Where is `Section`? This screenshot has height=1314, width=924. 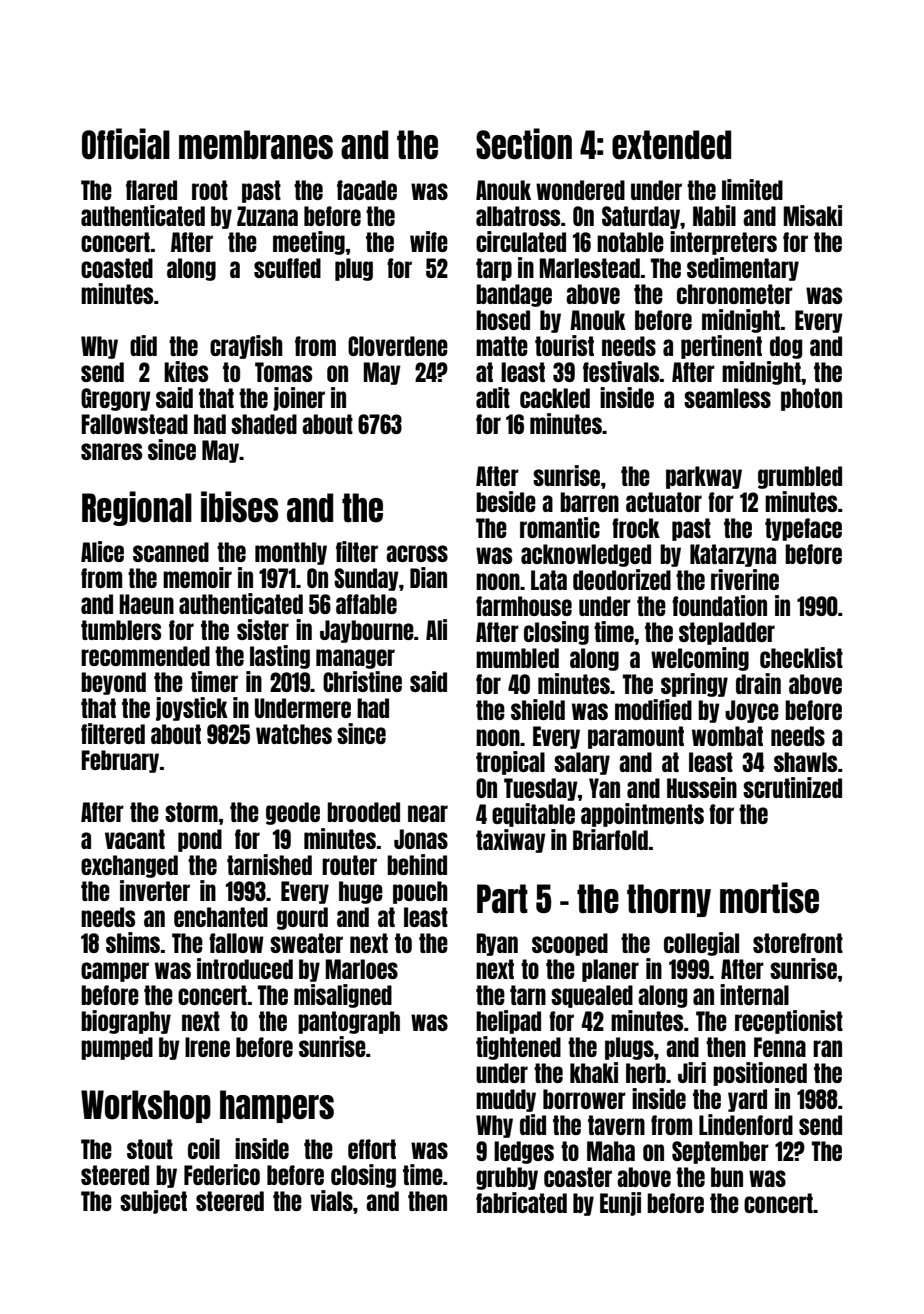
Section is located at coordinates (524, 144).
